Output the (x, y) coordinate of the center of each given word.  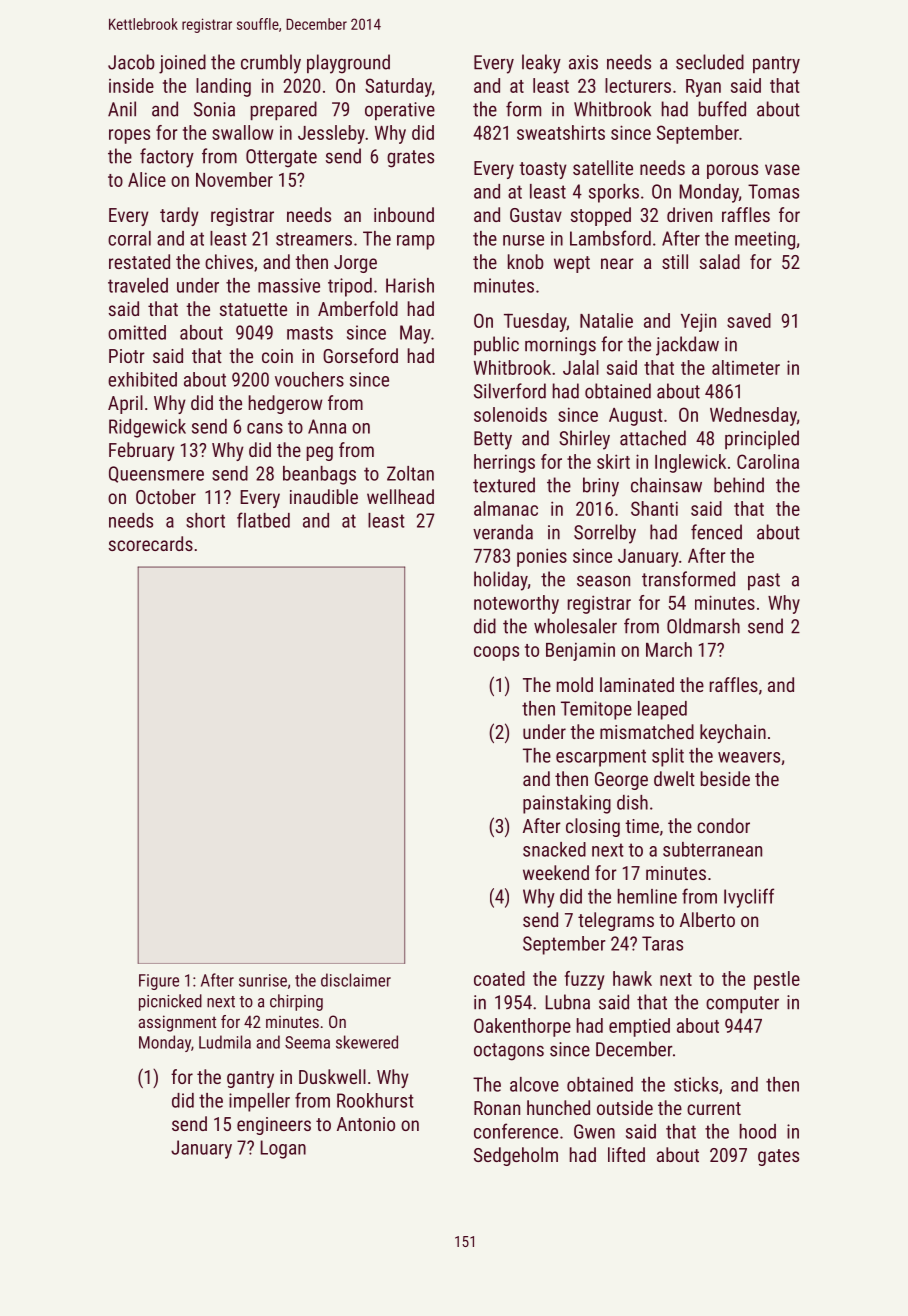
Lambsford (610, 238)
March (669, 649)
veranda (503, 532)
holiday (501, 581)
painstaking (567, 804)
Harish (410, 285)
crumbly (271, 64)
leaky (541, 64)
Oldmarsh (703, 626)
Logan (283, 1149)
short (205, 520)
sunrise (263, 980)
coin (277, 356)
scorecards (151, 543)
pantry (776, 65)
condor (723, 825)
